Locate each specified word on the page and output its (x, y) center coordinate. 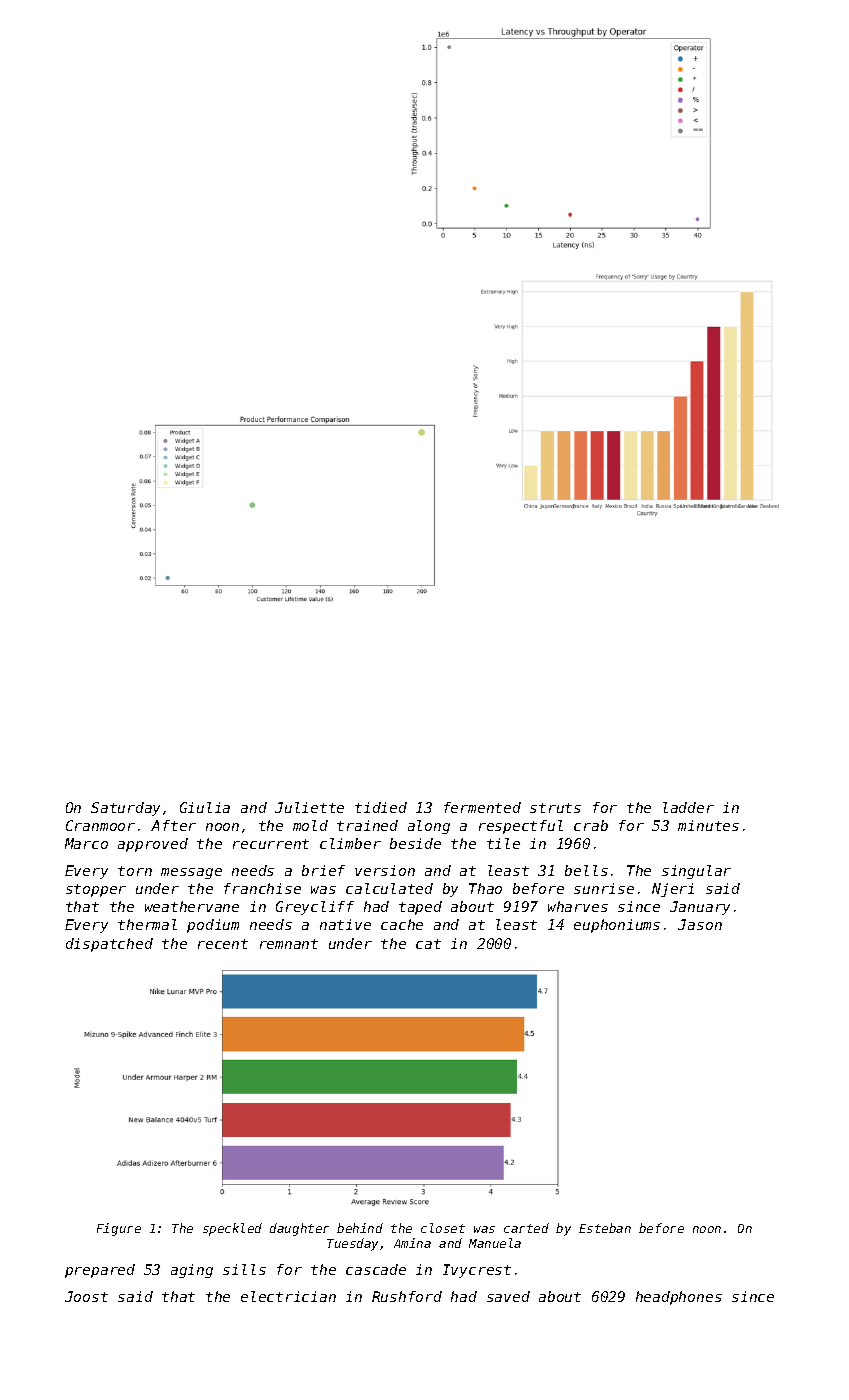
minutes (708, 825)
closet (443, 1228)
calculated (389, 888)
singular (696, 872)
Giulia (205, 807)
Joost (86, 1296)
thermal (147, 924)
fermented (482, 807)
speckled (232, 1229)
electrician (288, 1296)
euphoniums (617, 926)
